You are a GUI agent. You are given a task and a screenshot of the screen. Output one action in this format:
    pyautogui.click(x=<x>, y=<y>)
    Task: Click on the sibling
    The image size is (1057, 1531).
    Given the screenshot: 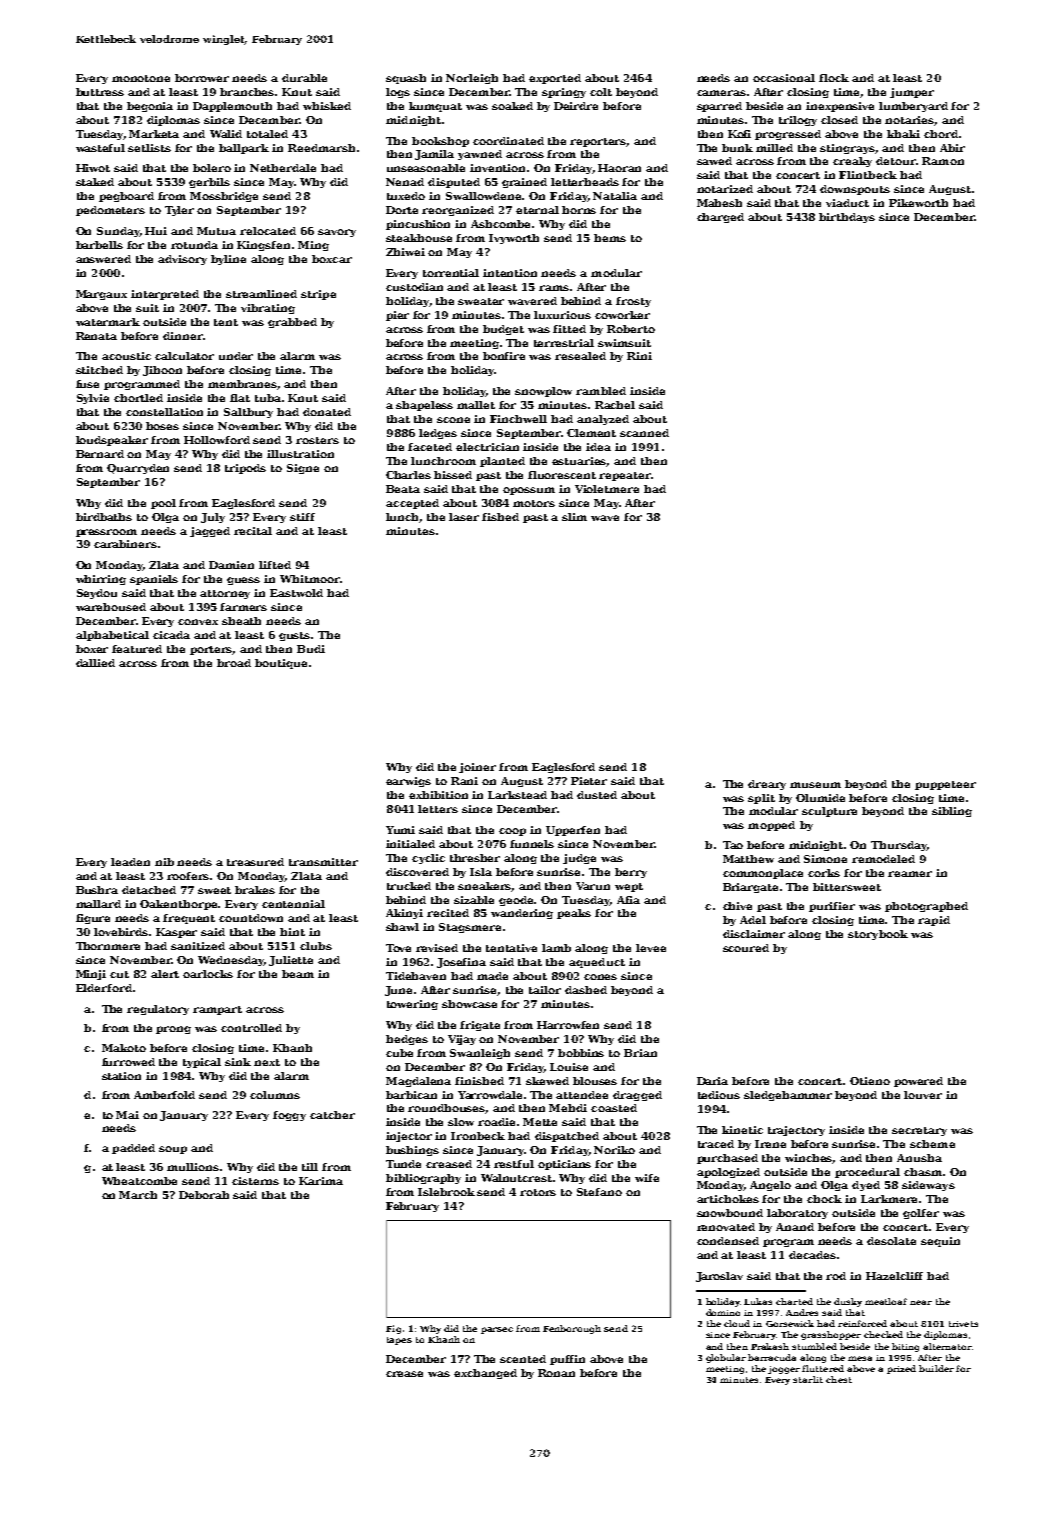 What is the action you would take?
    pyautogui.click(x=952, y=812)
